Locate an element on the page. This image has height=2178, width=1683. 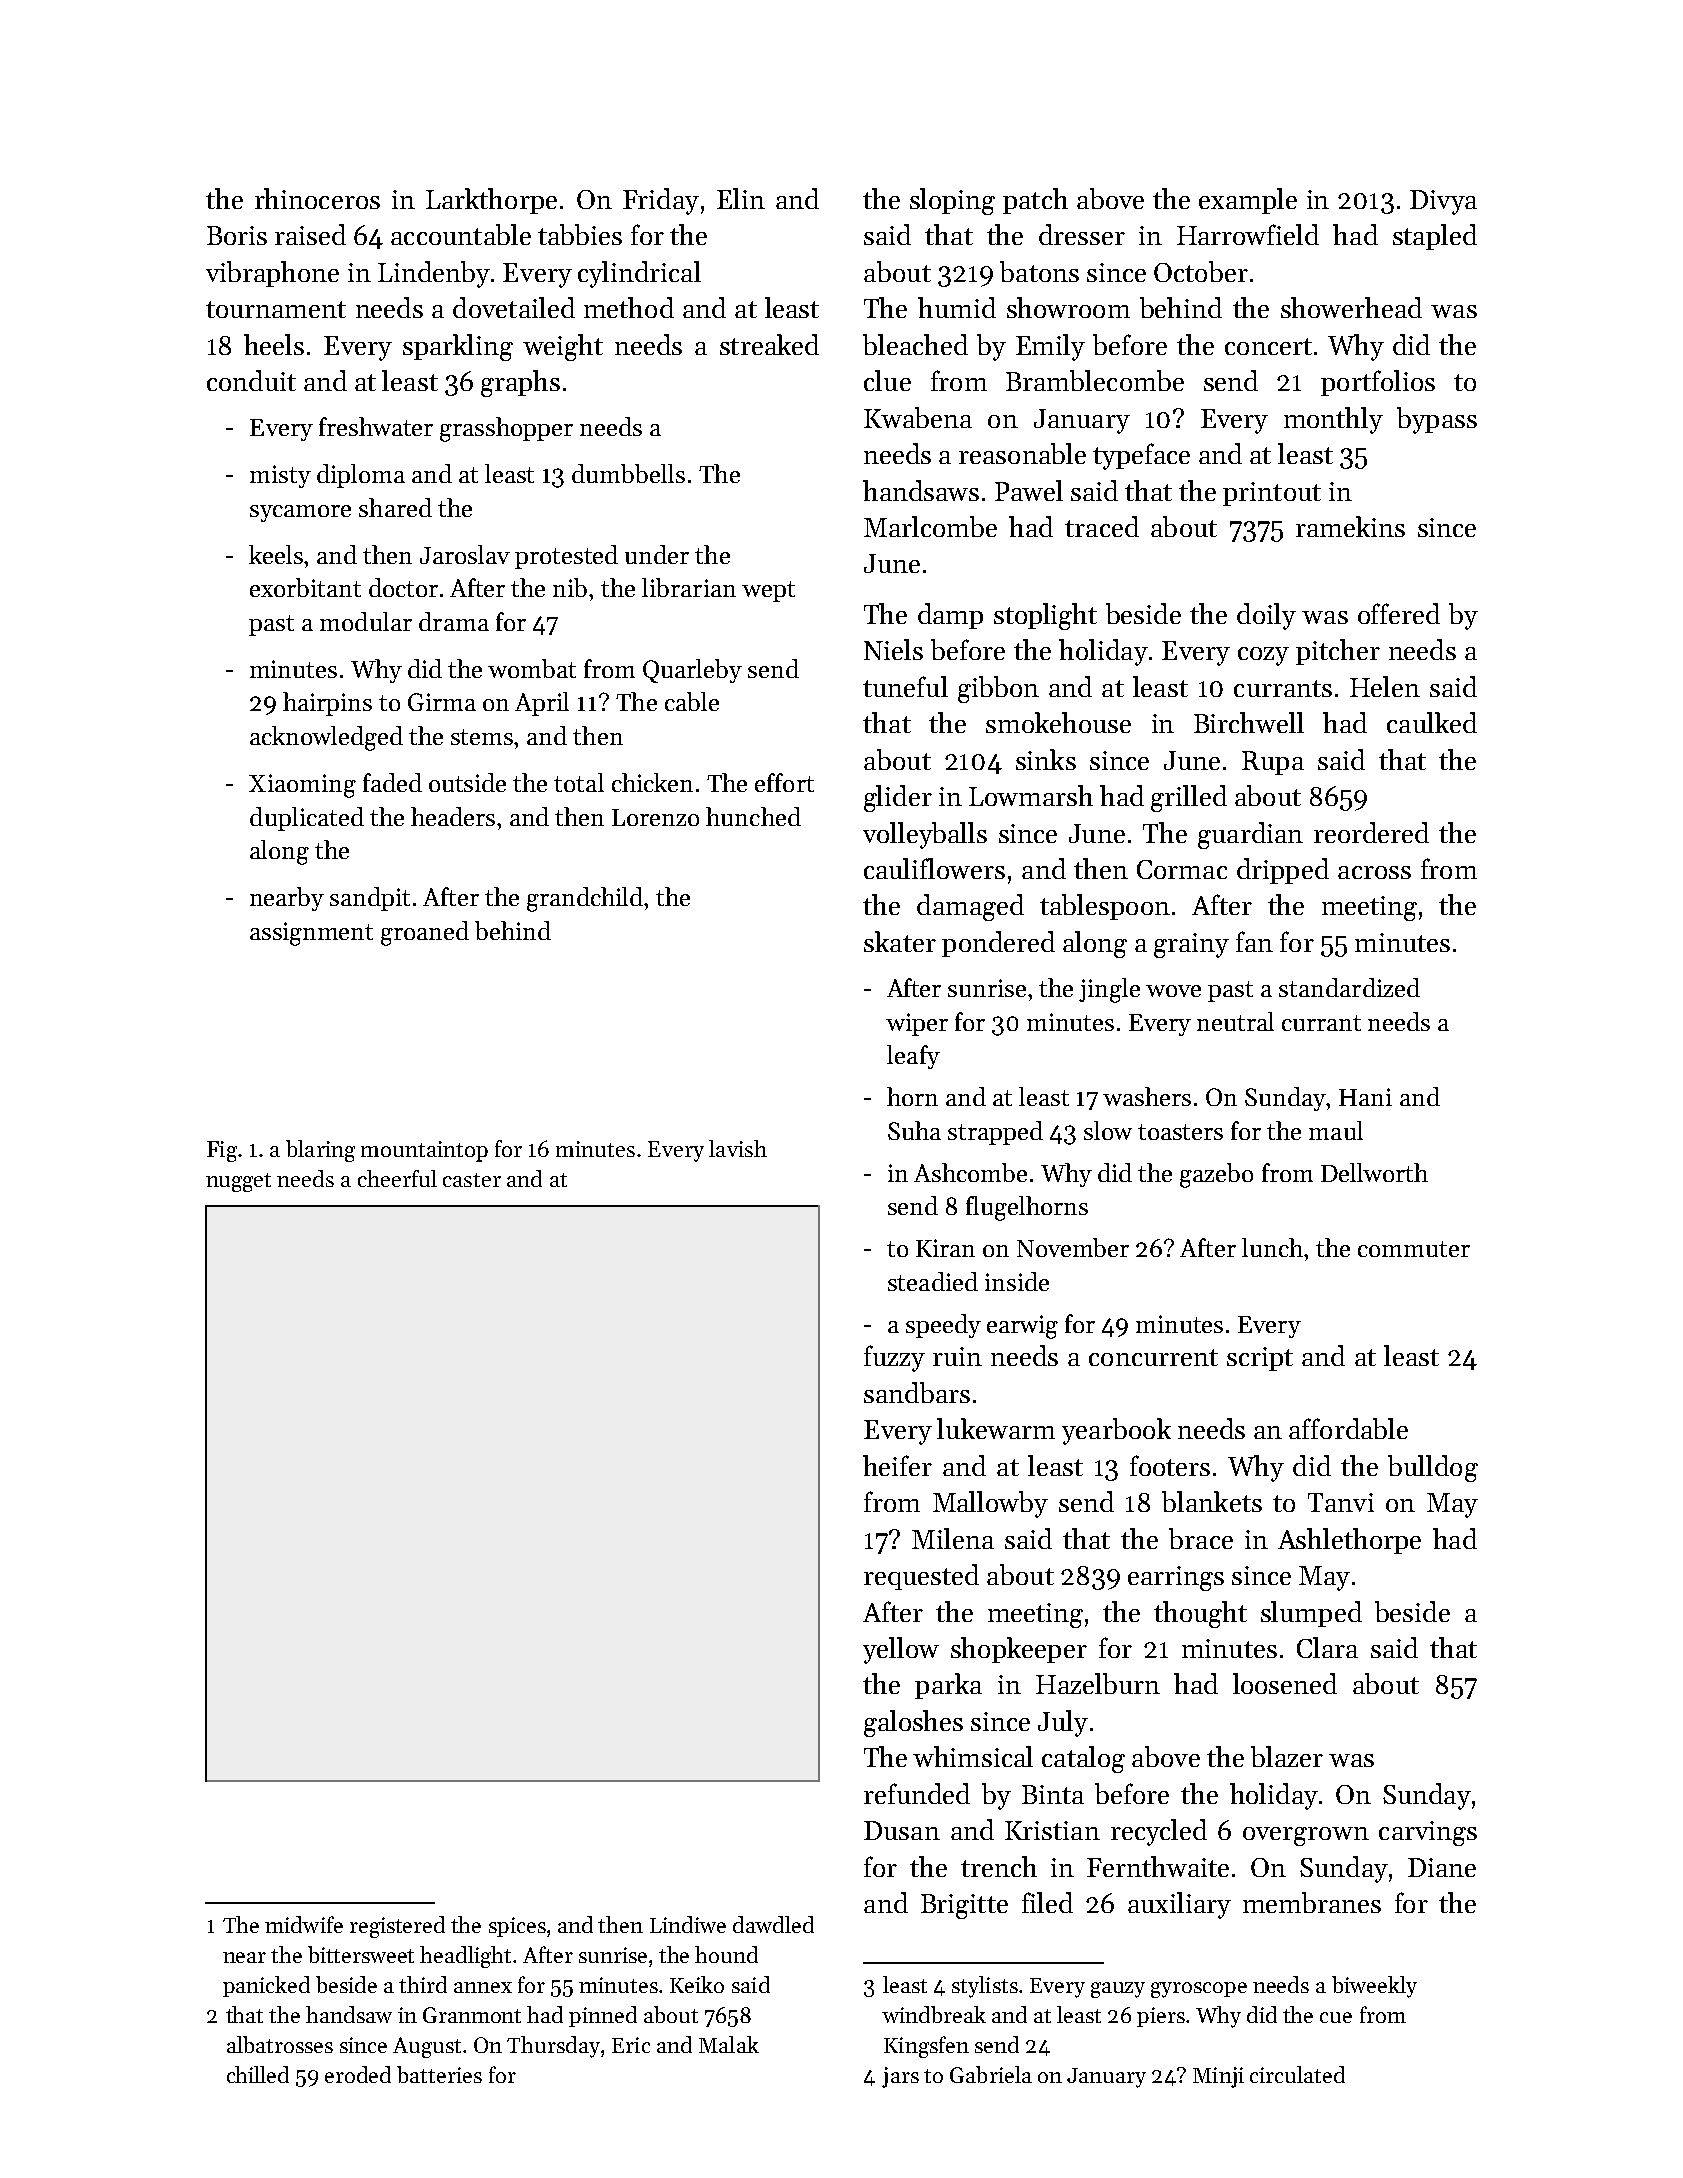
bulldog is located at coordinates (1433, 1468).
